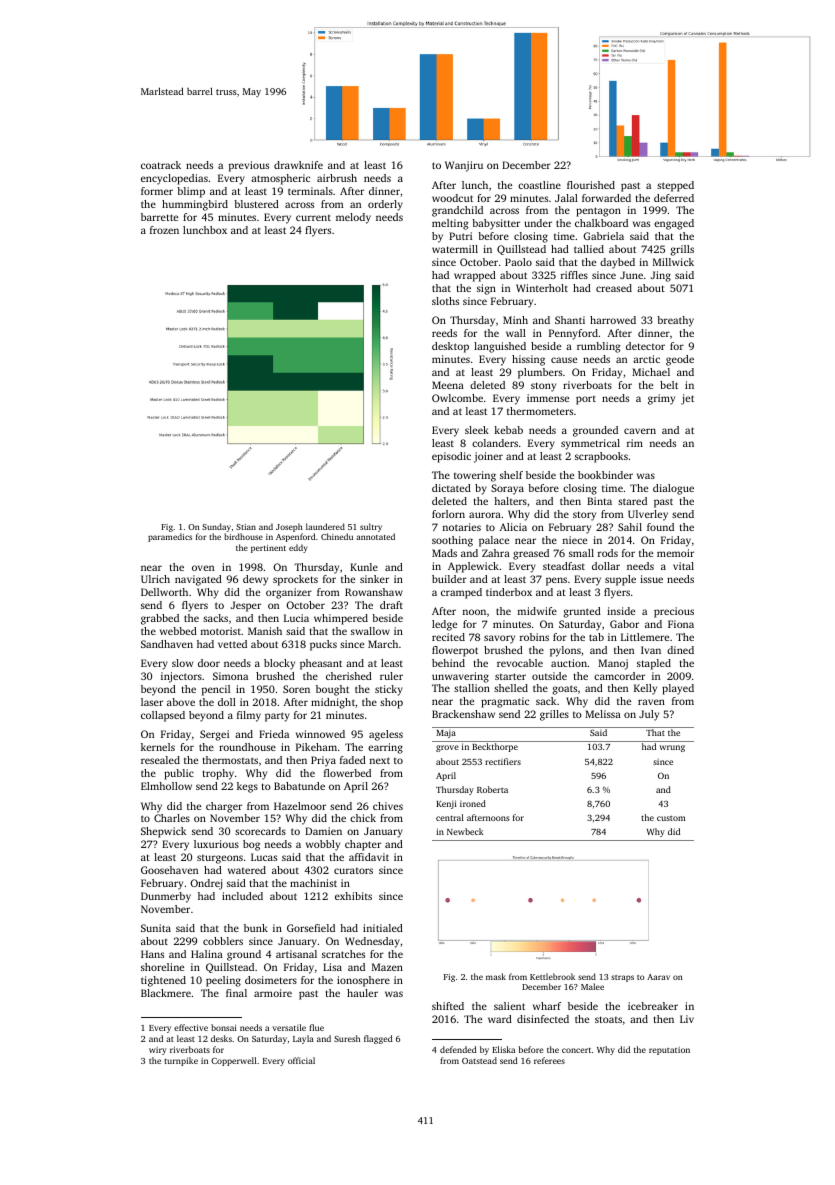  I want to click on Millwick, so click(673, 262).
